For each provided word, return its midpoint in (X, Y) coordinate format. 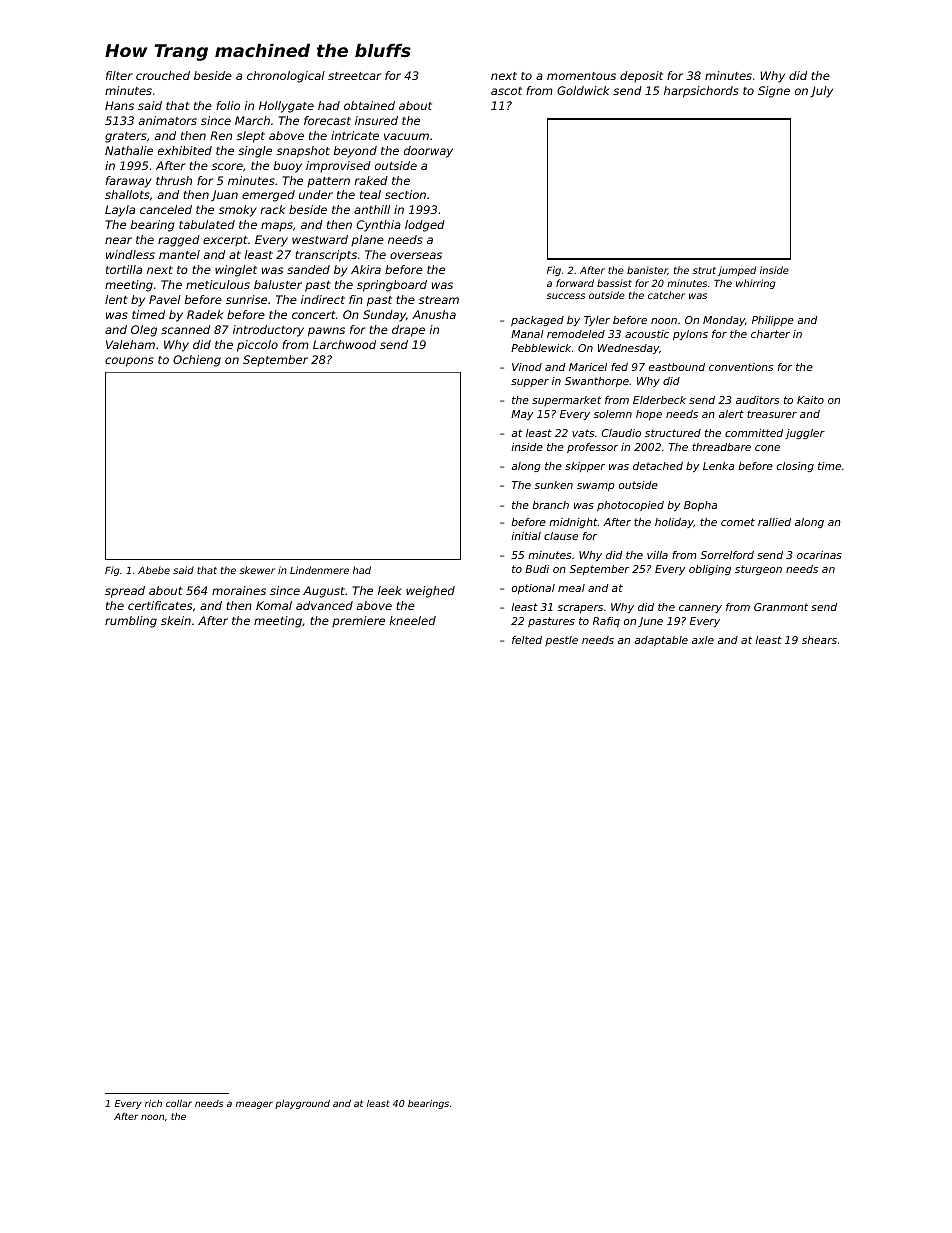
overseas (416, 255)
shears (819, 640)
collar (179, 1103)
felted (527, 640)
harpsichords (701, 92)
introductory (268, 331)
